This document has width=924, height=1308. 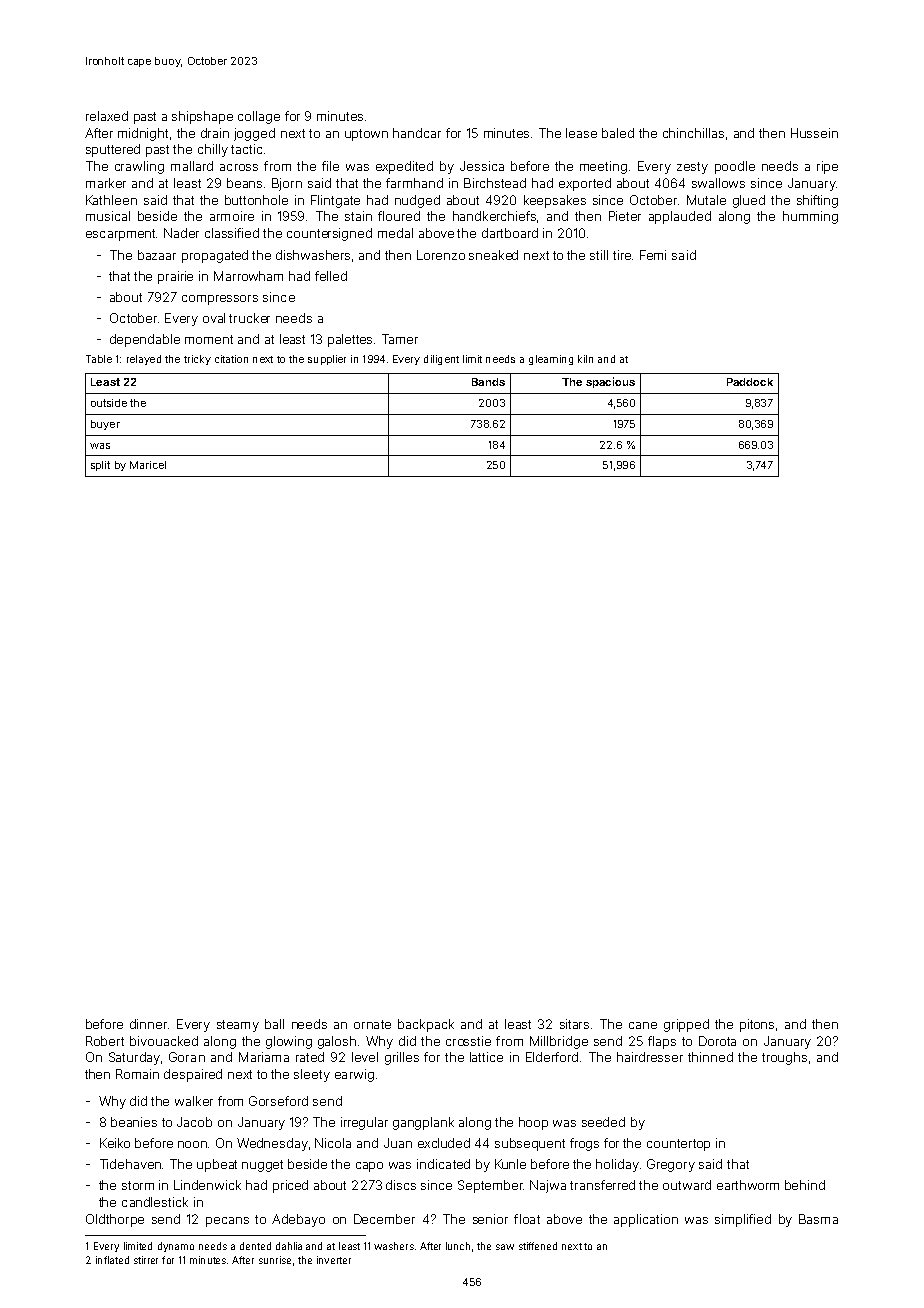 What do you see at coordinates (706, 200) in the document?
I see `Mutale` at bounding box center [706, 200].
